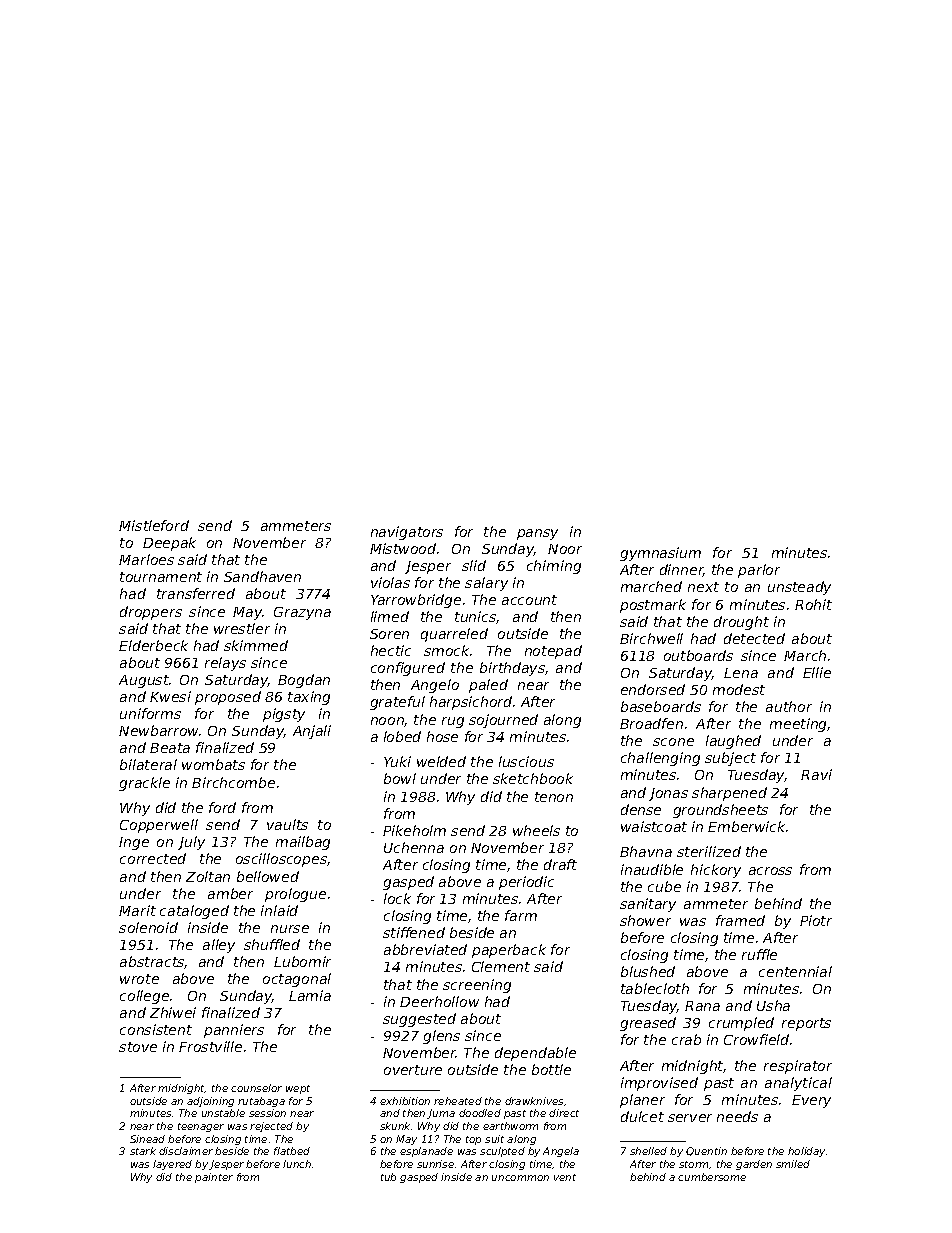 This image has height=1233, width=952. I want to click on nurse, so click(290, 929).
